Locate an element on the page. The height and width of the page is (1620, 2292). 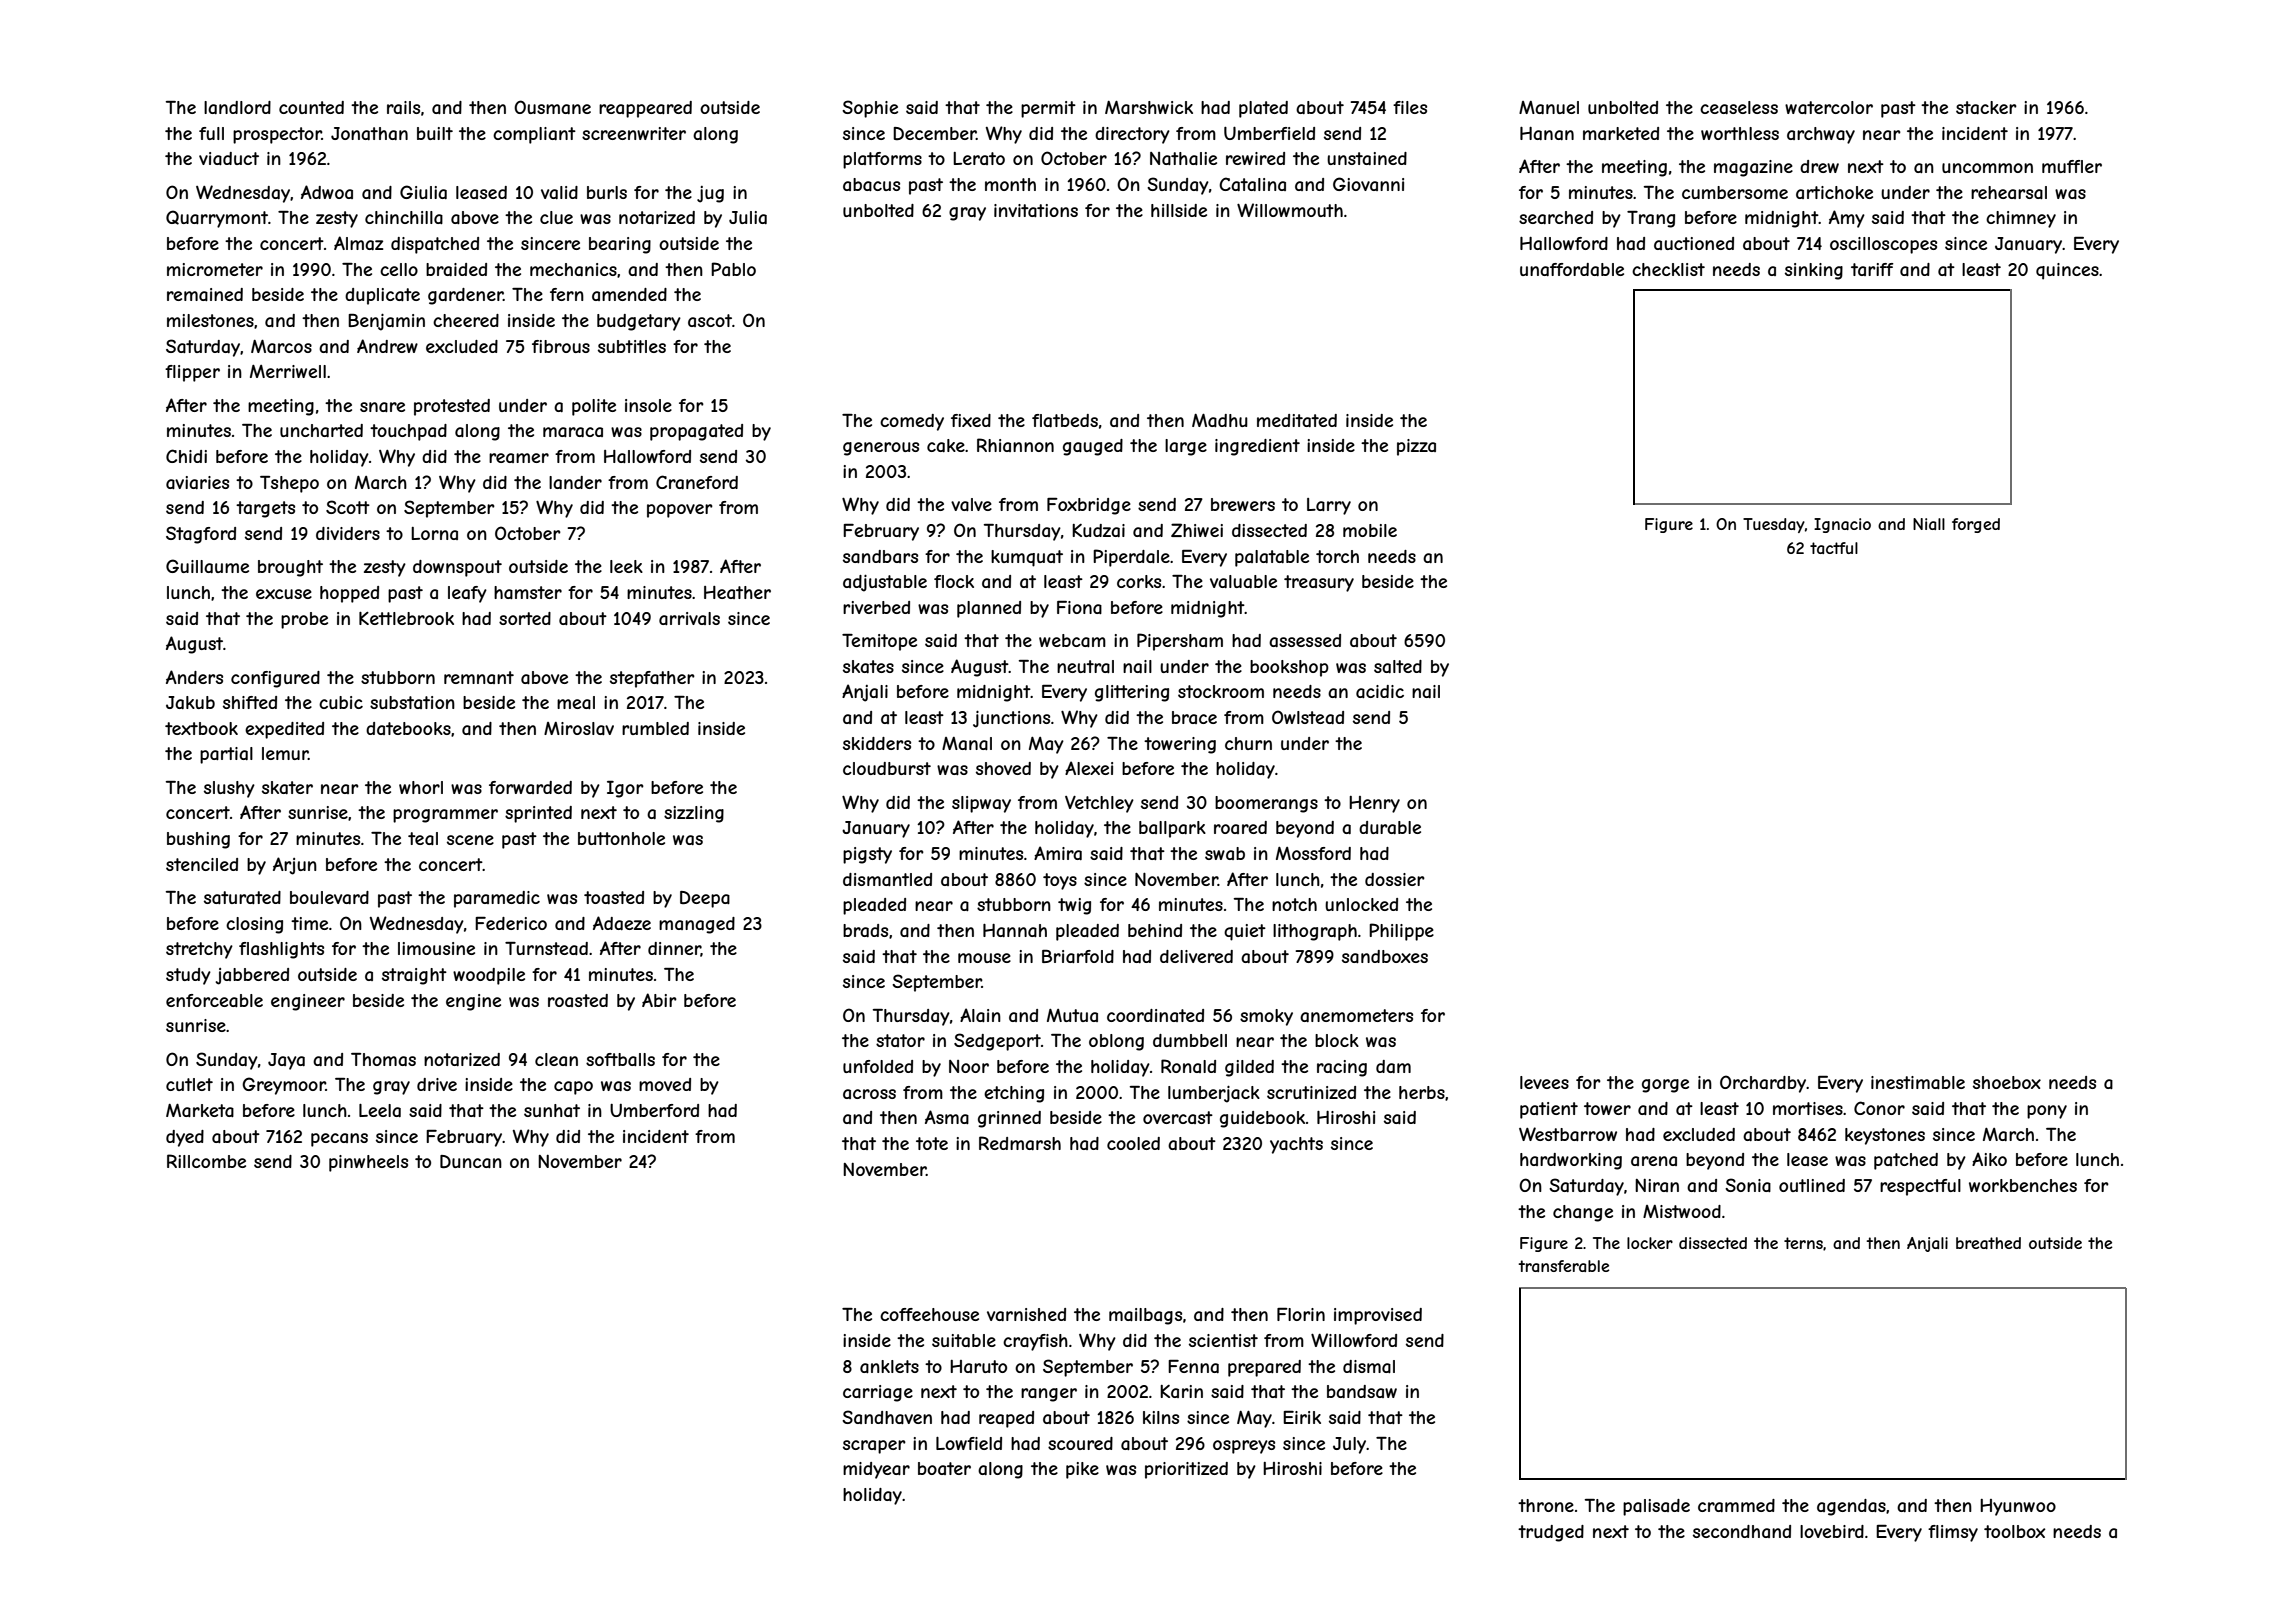
arrivals is located at coordinates (689, 618).
